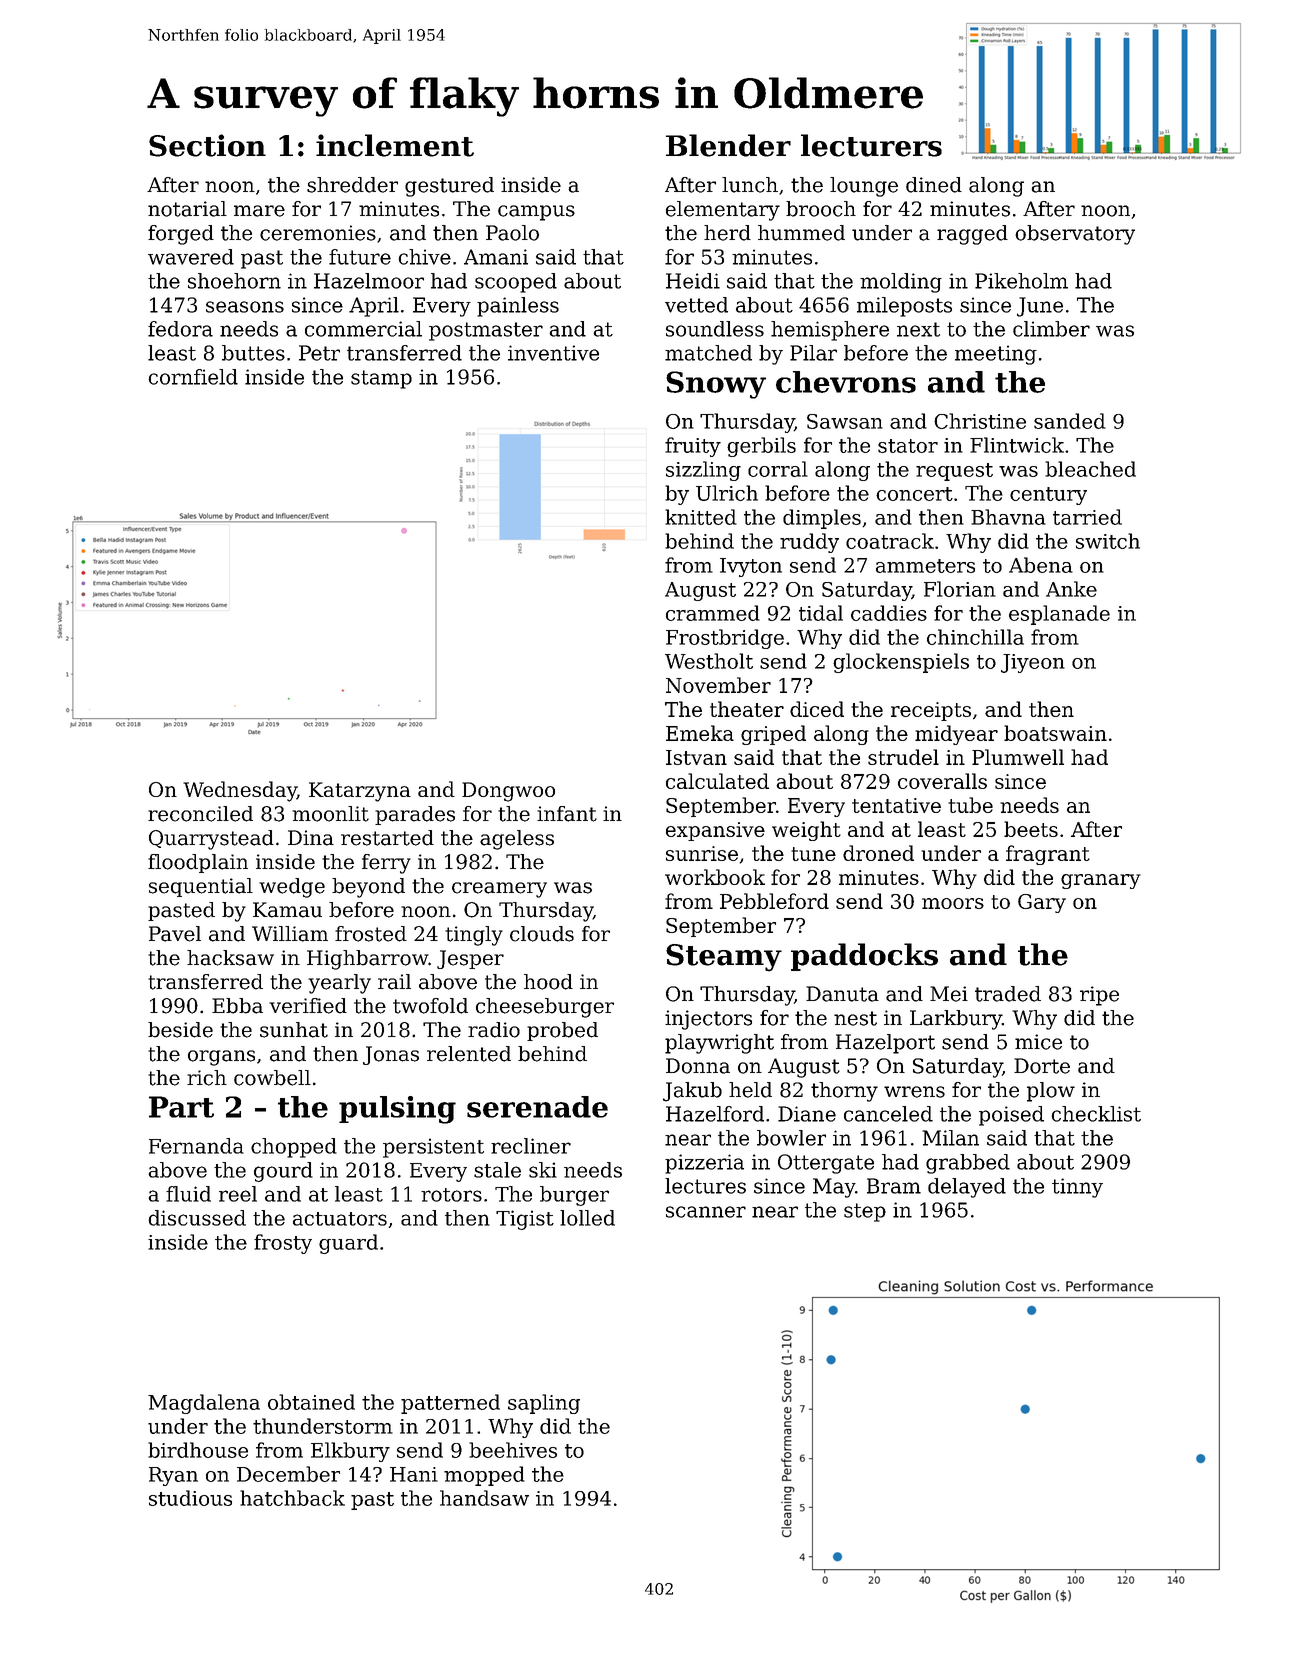 The width and height of the document is (1289, 1668). Describe the element at coordinates (1042, 903) in the document. I see `Gary` at that location.
